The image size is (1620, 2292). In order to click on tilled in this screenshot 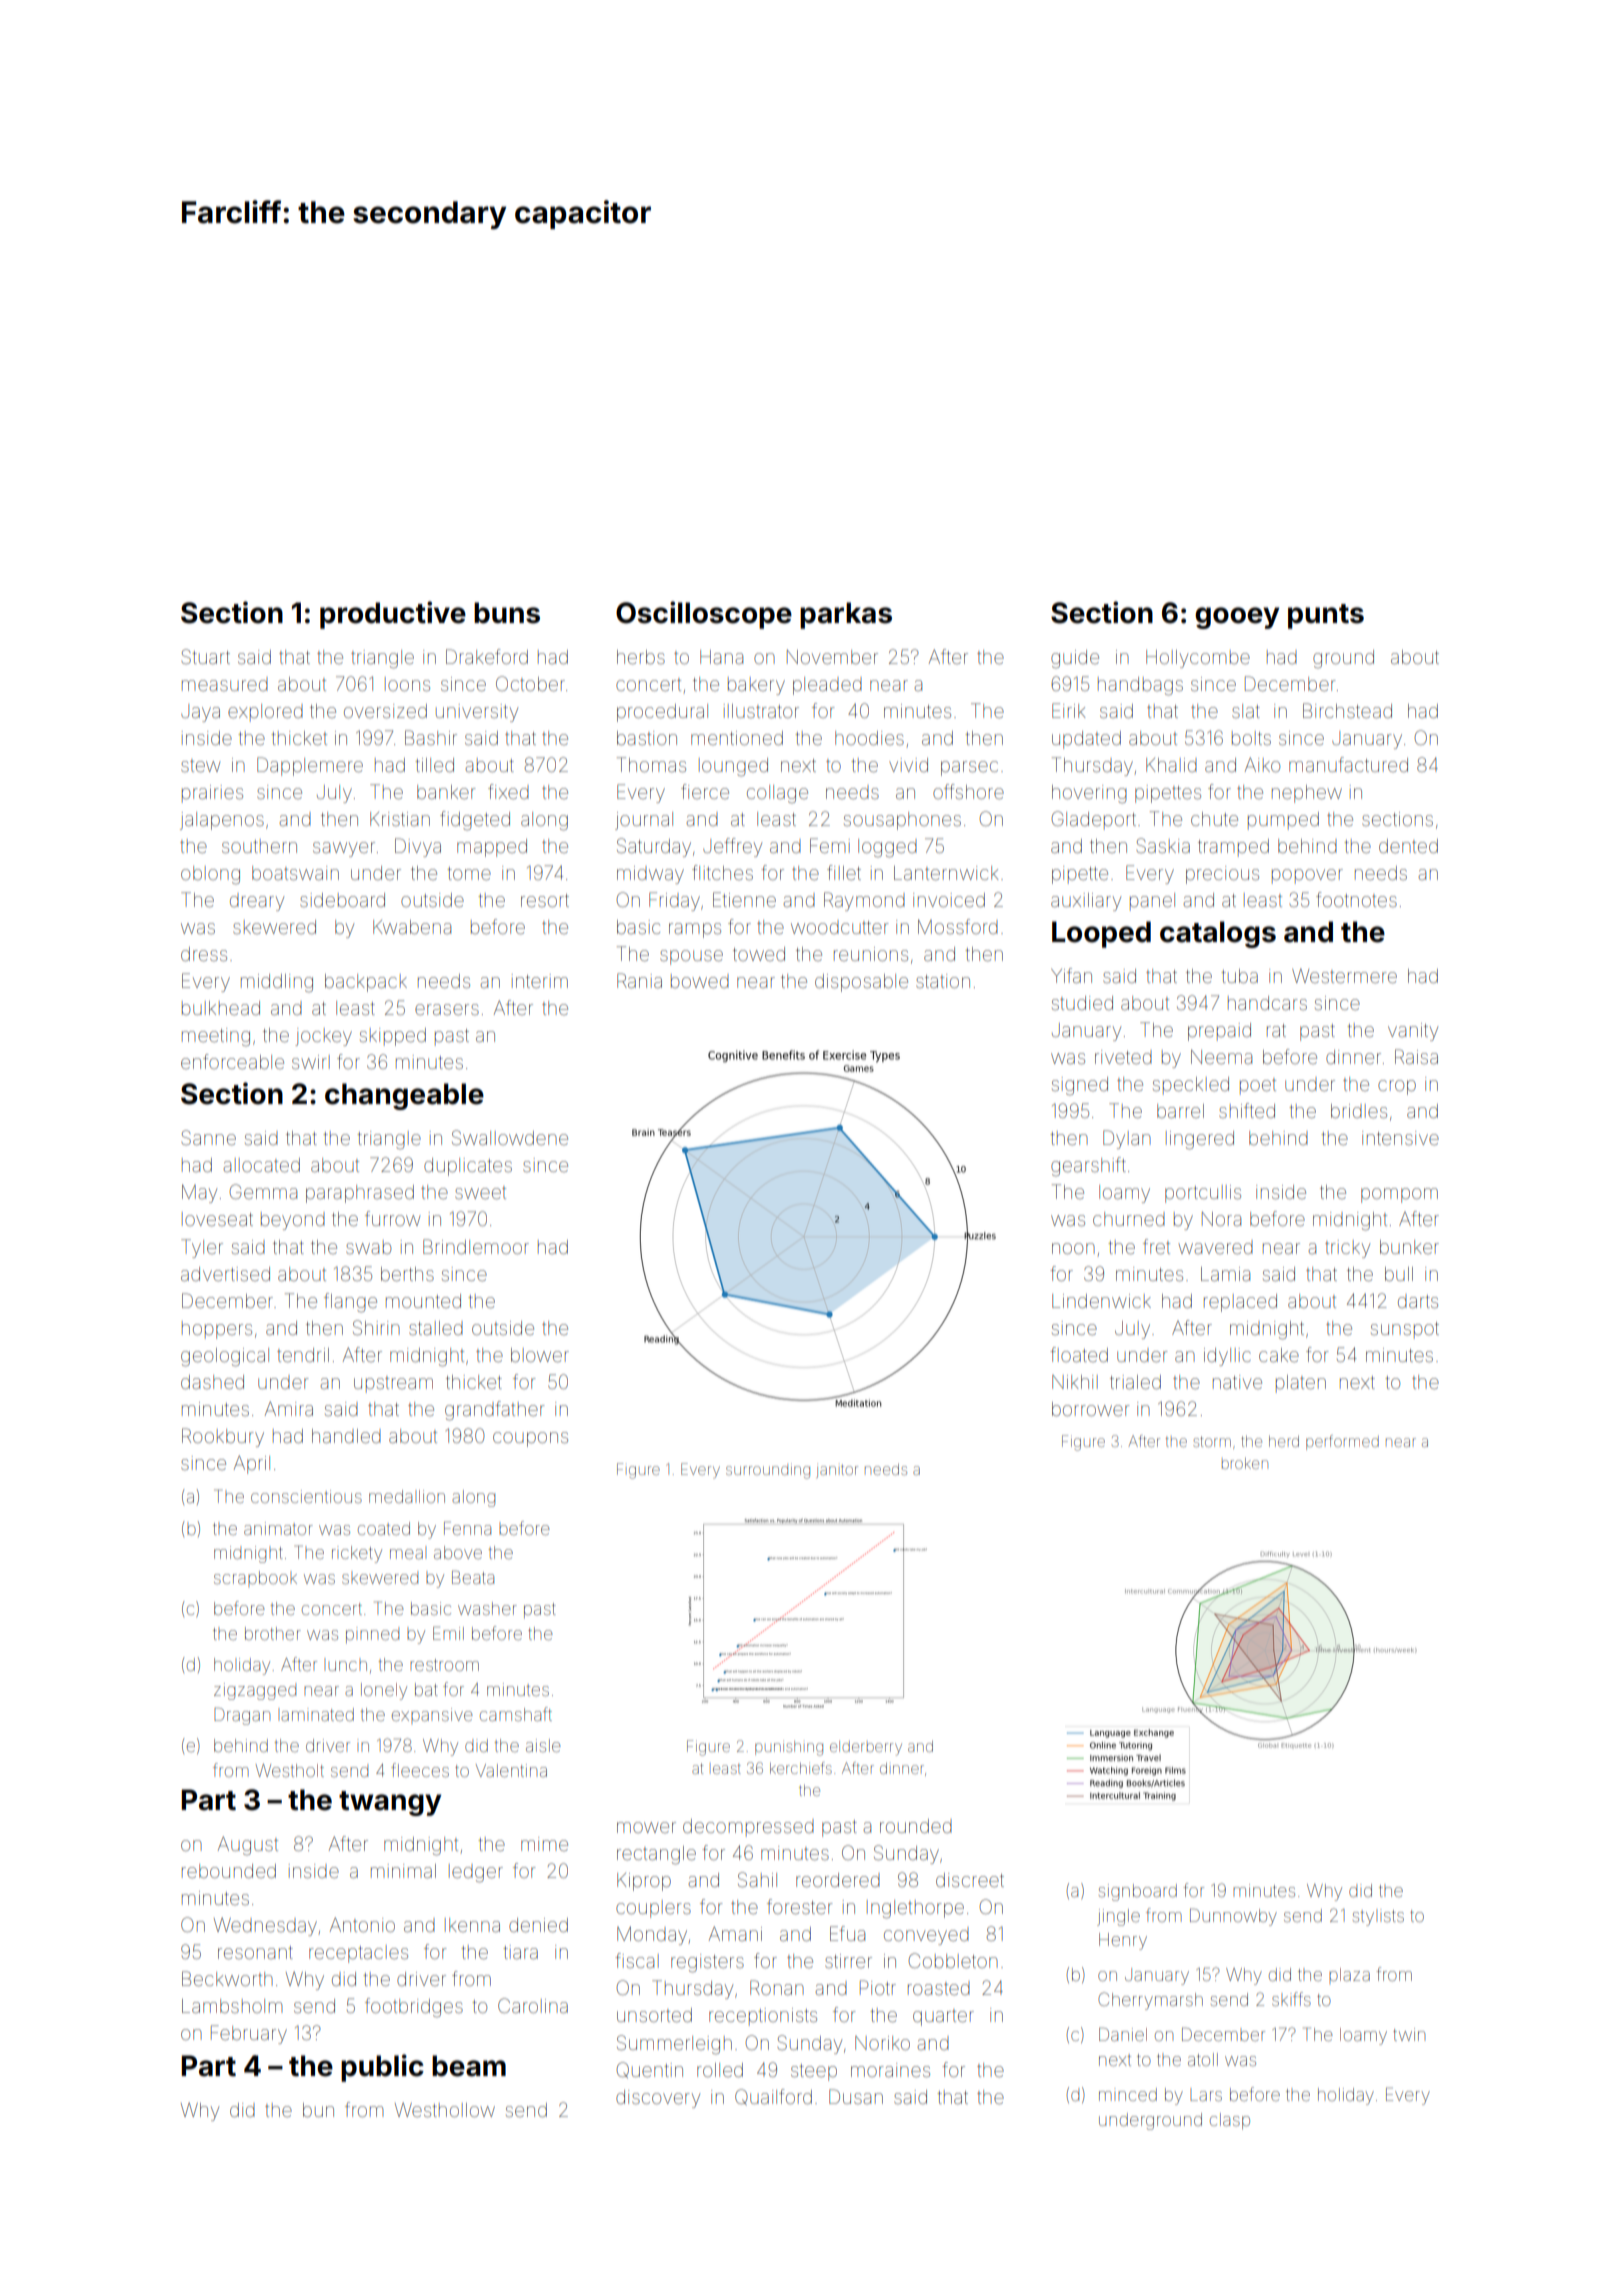, I will do `click(434, 765)`.
